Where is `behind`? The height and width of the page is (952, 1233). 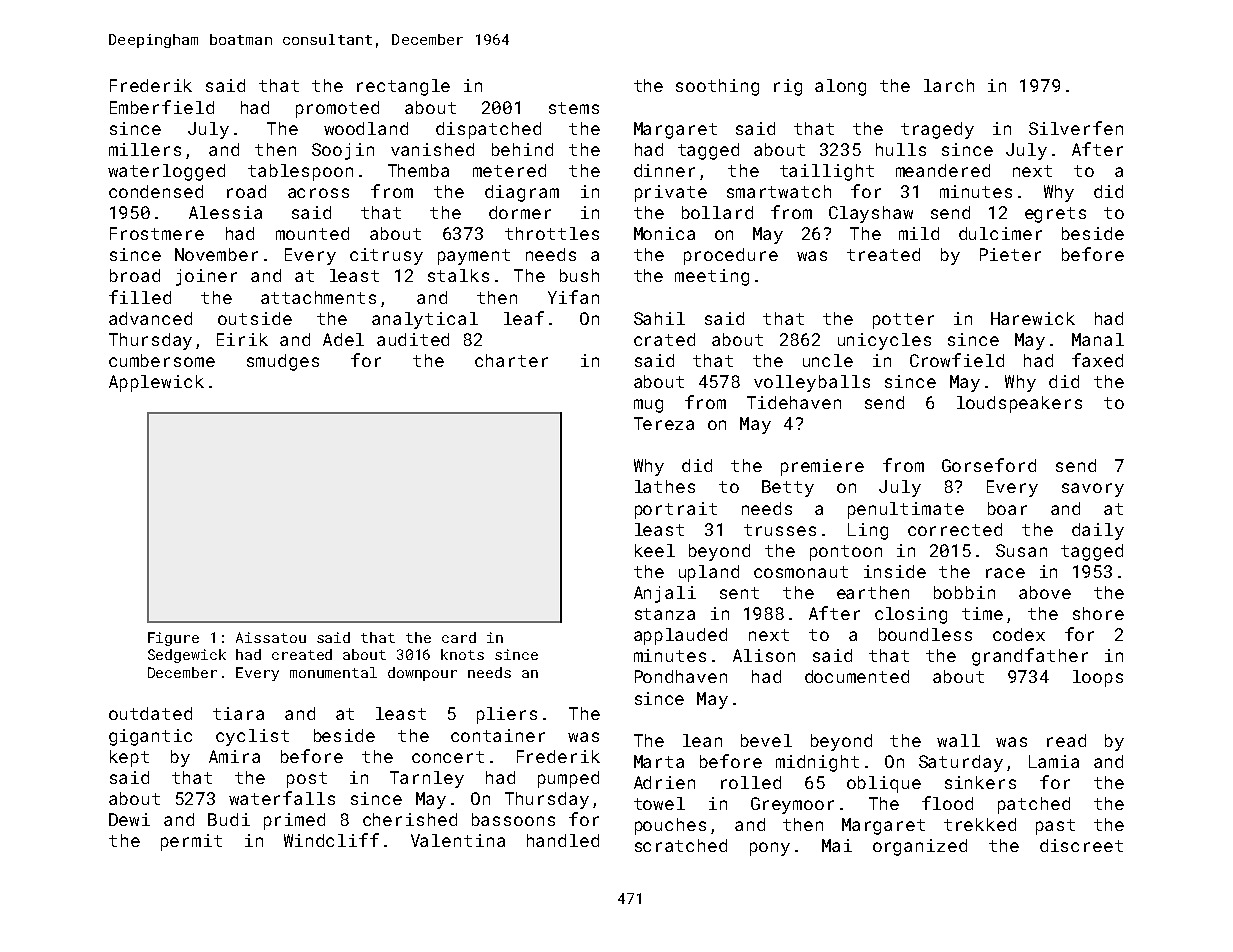 behind is located at coordinates (522, 149).
